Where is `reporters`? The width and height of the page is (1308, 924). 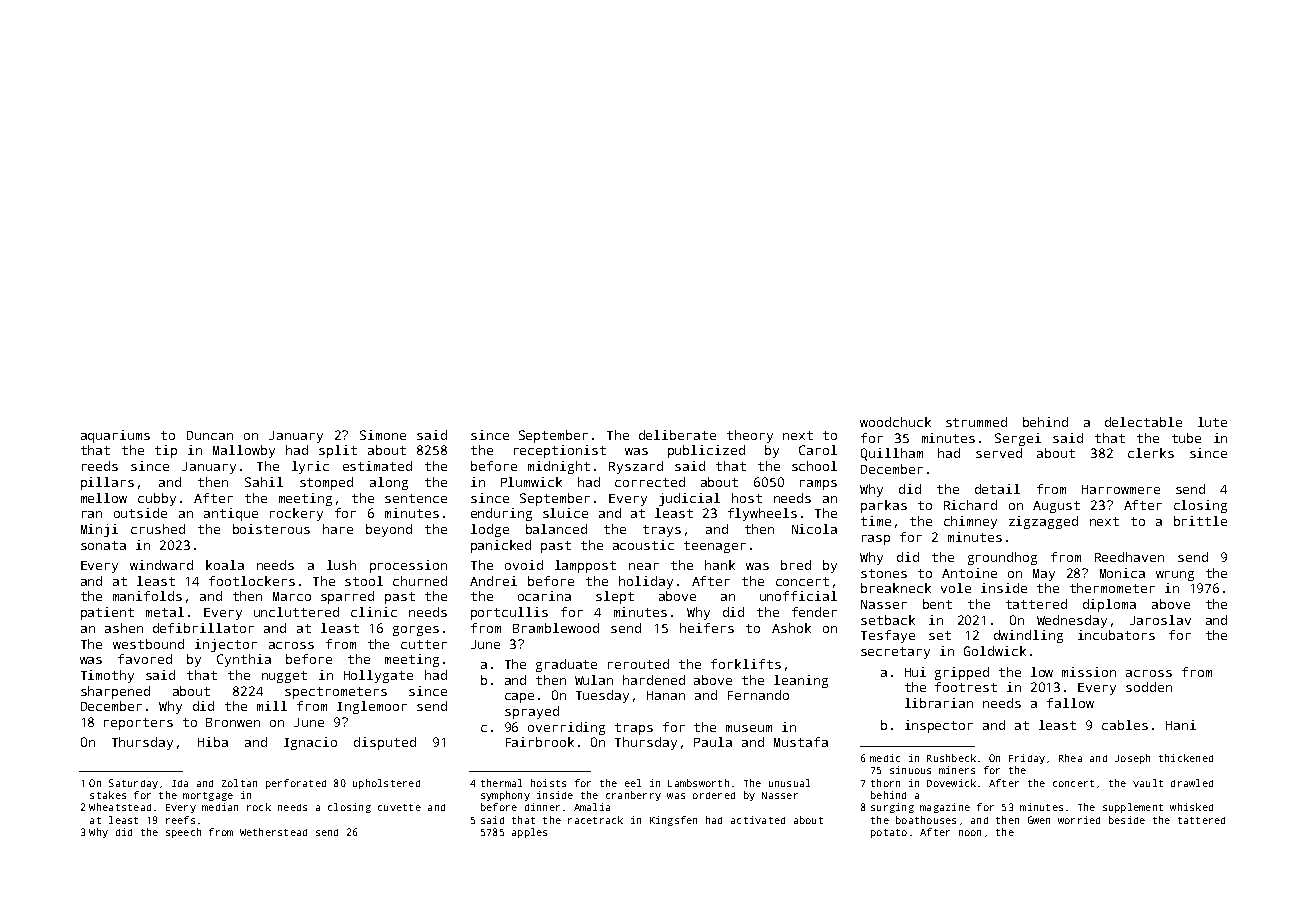 reporters is located at coordinates (138, 724).
